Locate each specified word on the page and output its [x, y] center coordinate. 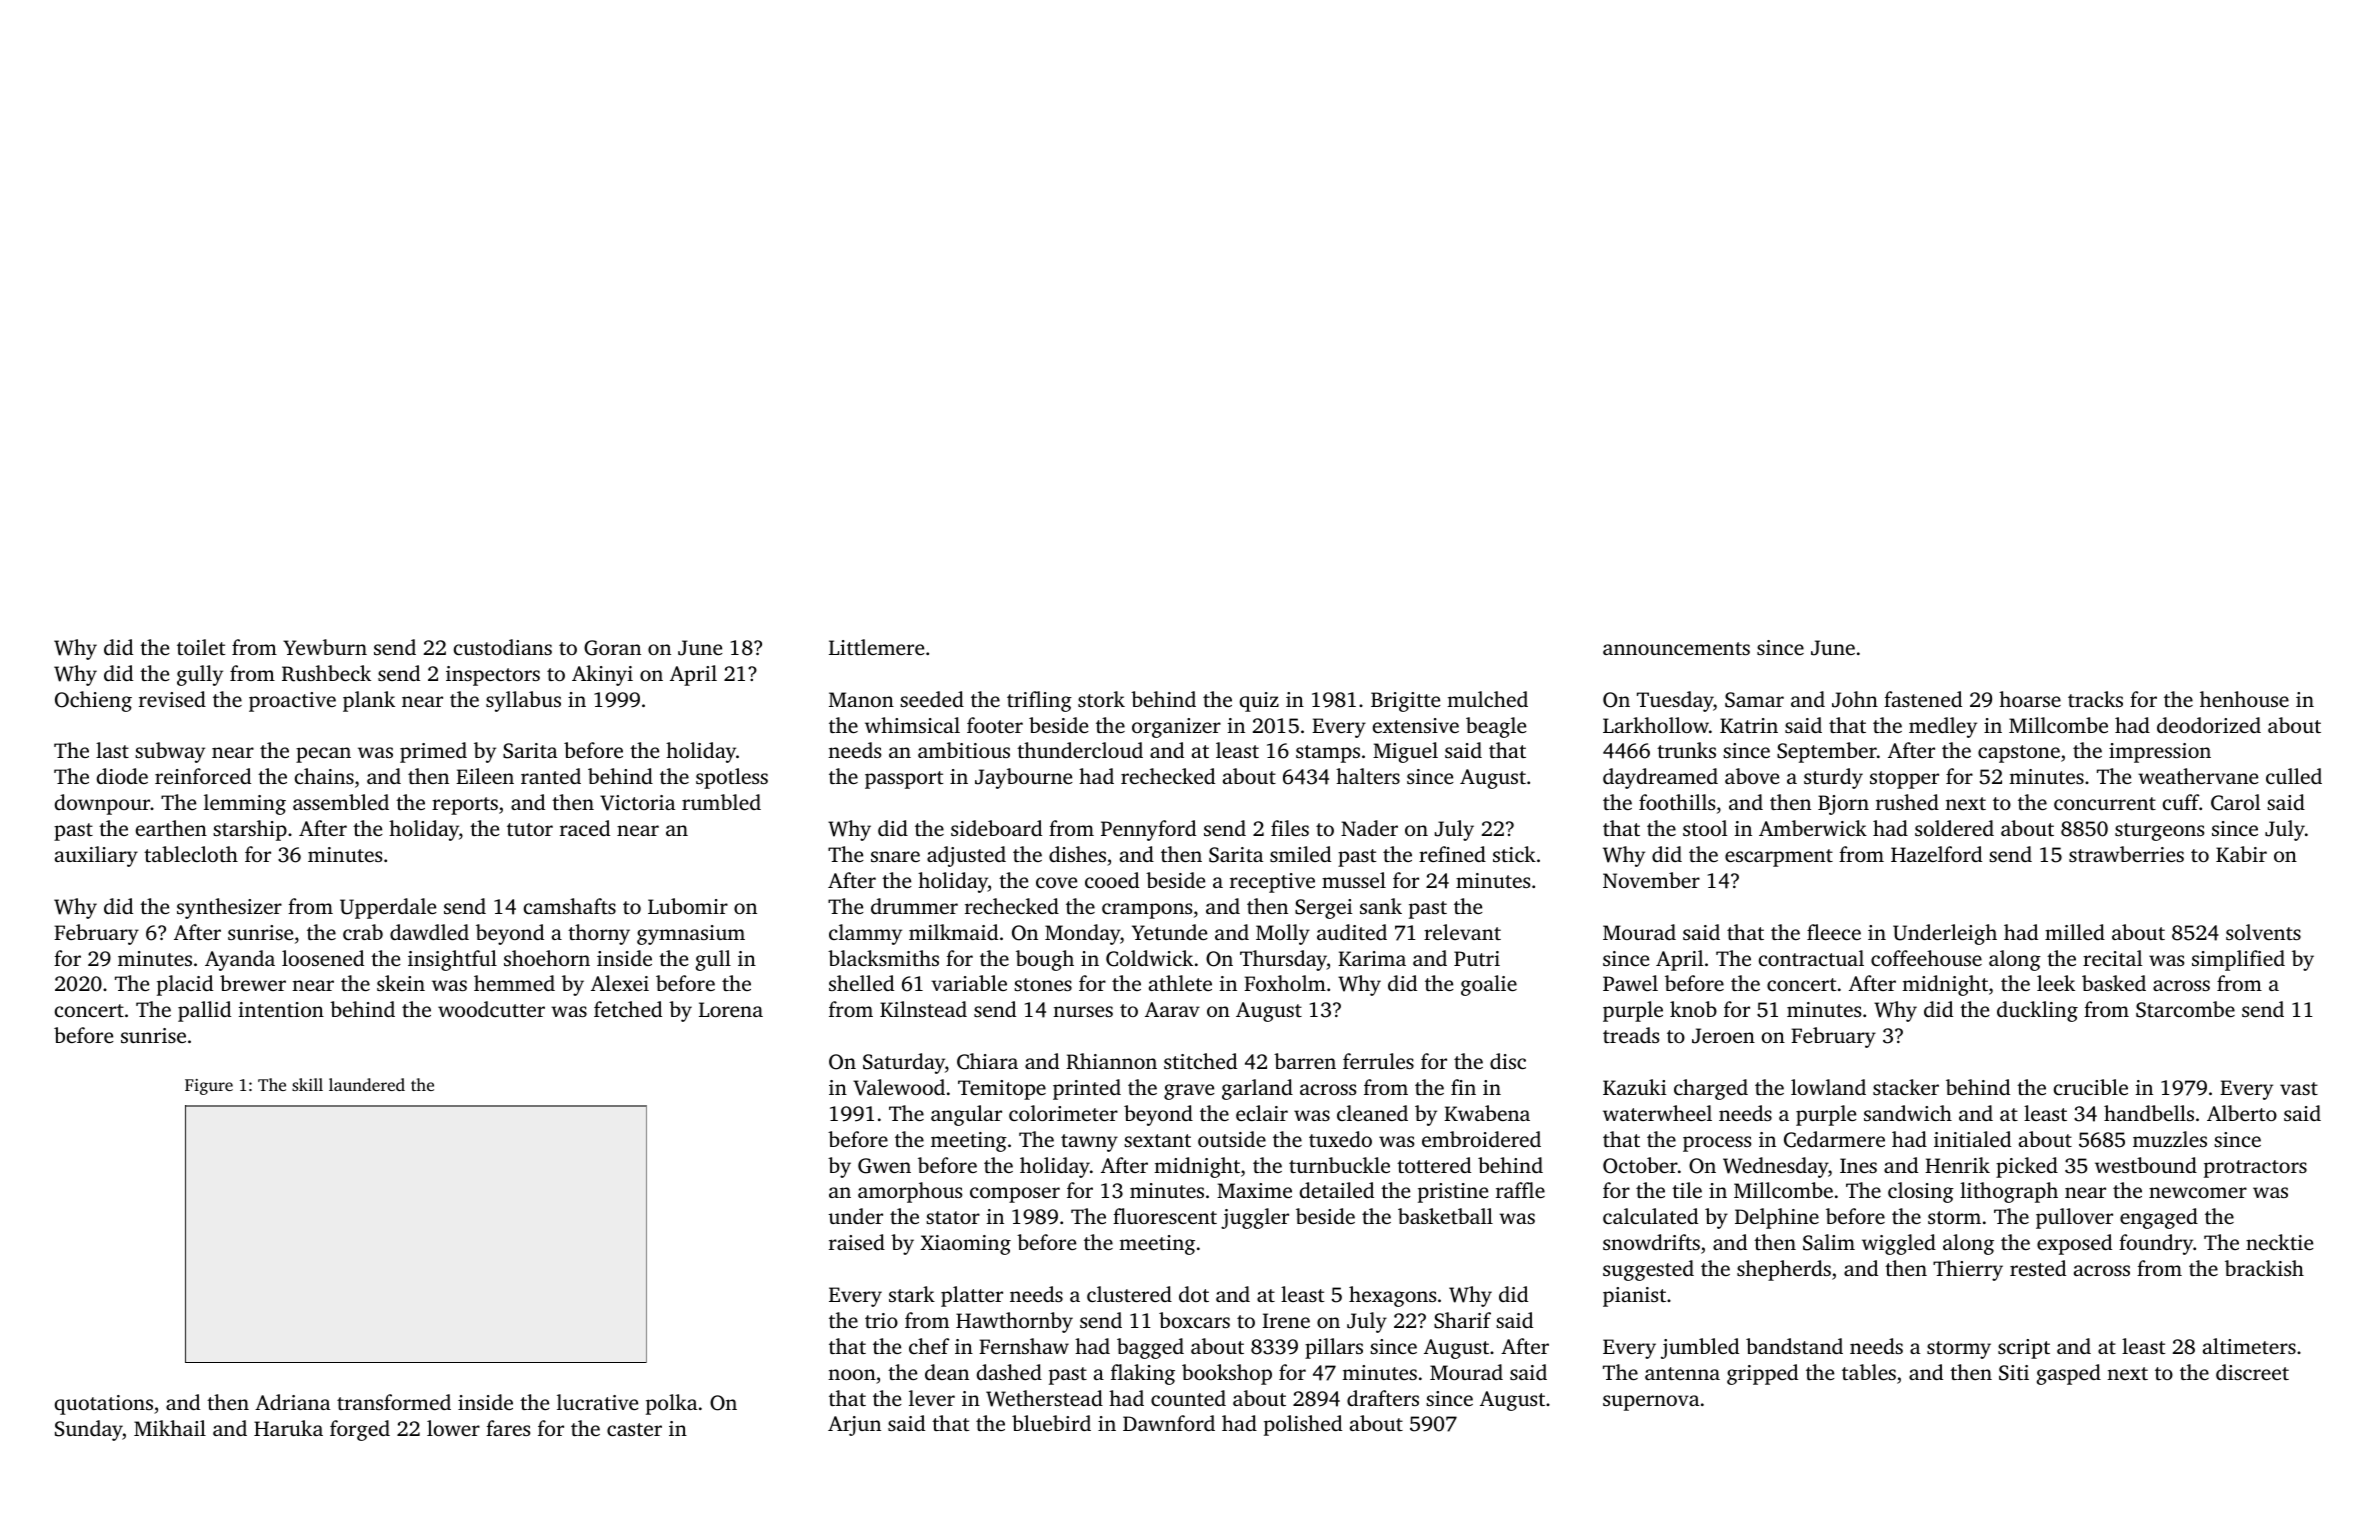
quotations [104, 1405]
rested [2038, 1268]
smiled [1300, 854]
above [1752, 776]
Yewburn [325, 647]
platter [972, 1296]
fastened [1923, 699]
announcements [1676, 648]
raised [857, 1242]
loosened [323, 958]
